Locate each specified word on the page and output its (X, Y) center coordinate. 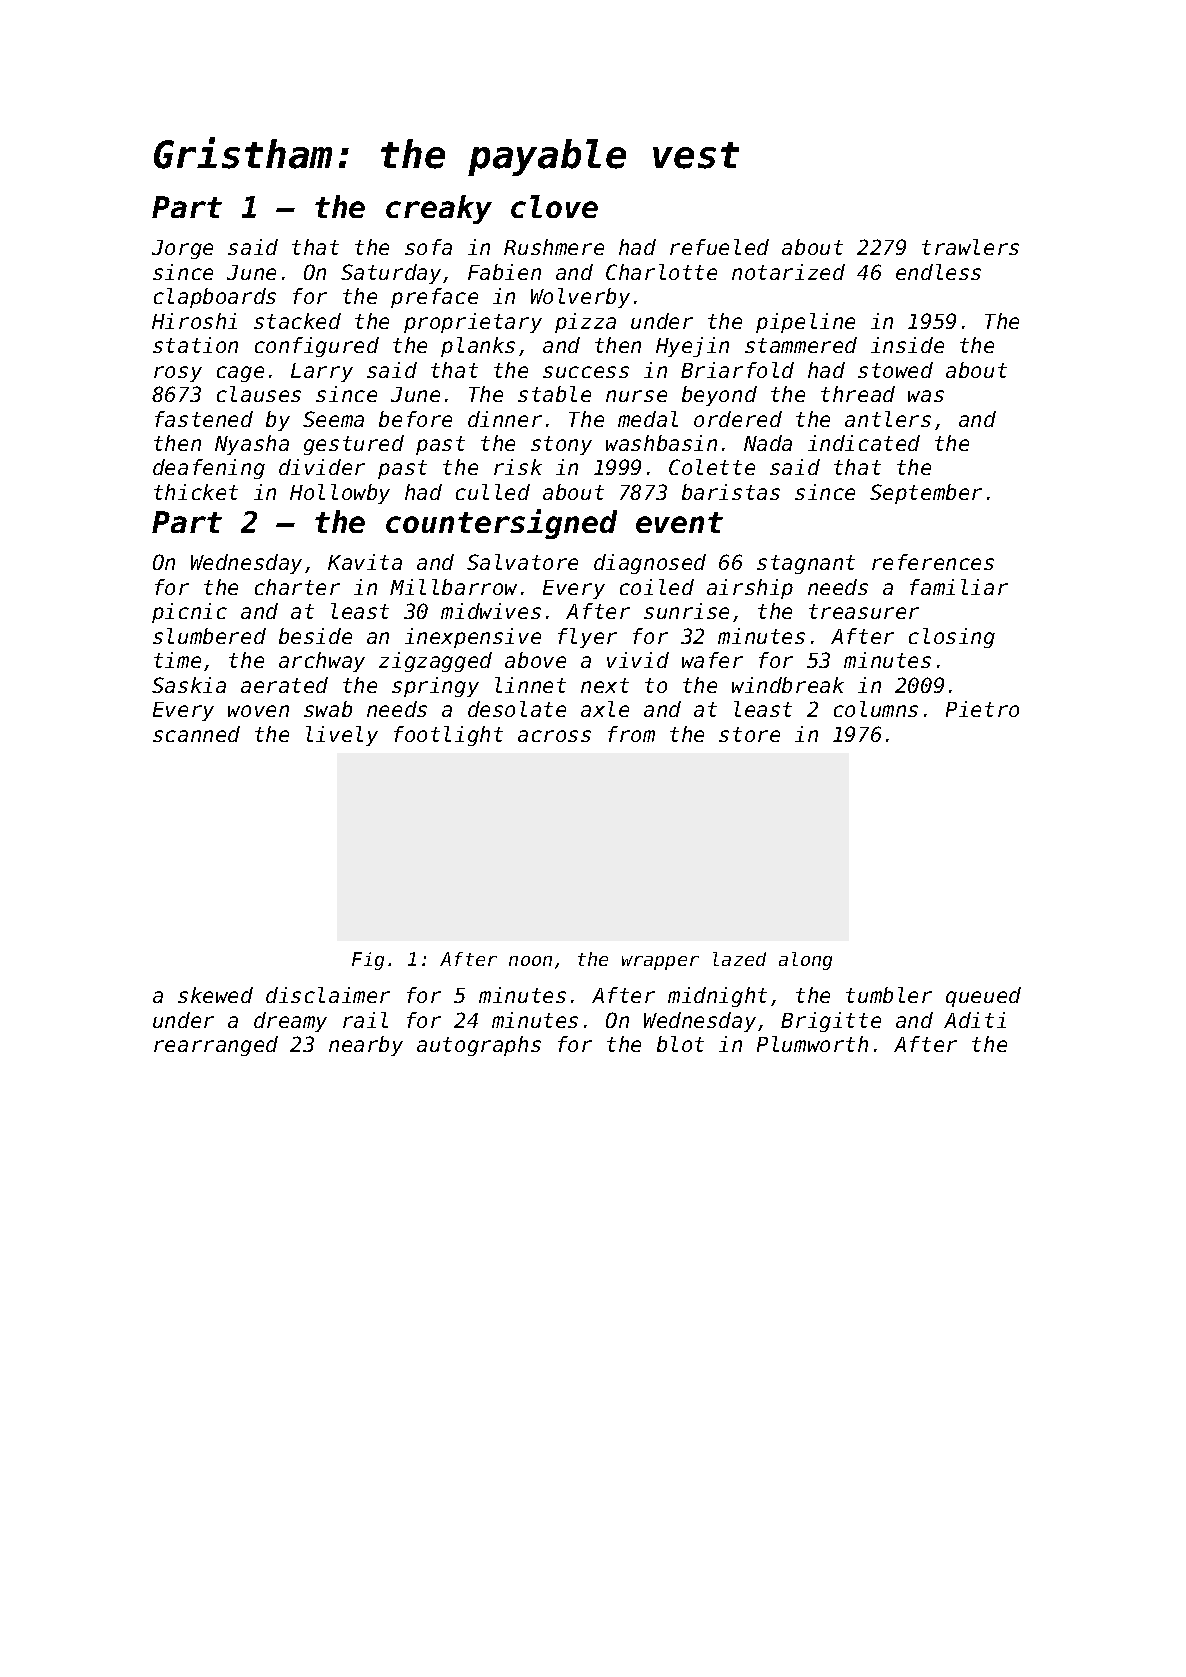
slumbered (209, 636)
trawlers (970, 247)
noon (530, 961)
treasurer (864, 611)
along (805, 961)
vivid (638, 660)
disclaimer (328, 995)
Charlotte (661, 272)
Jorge (182, 249)
